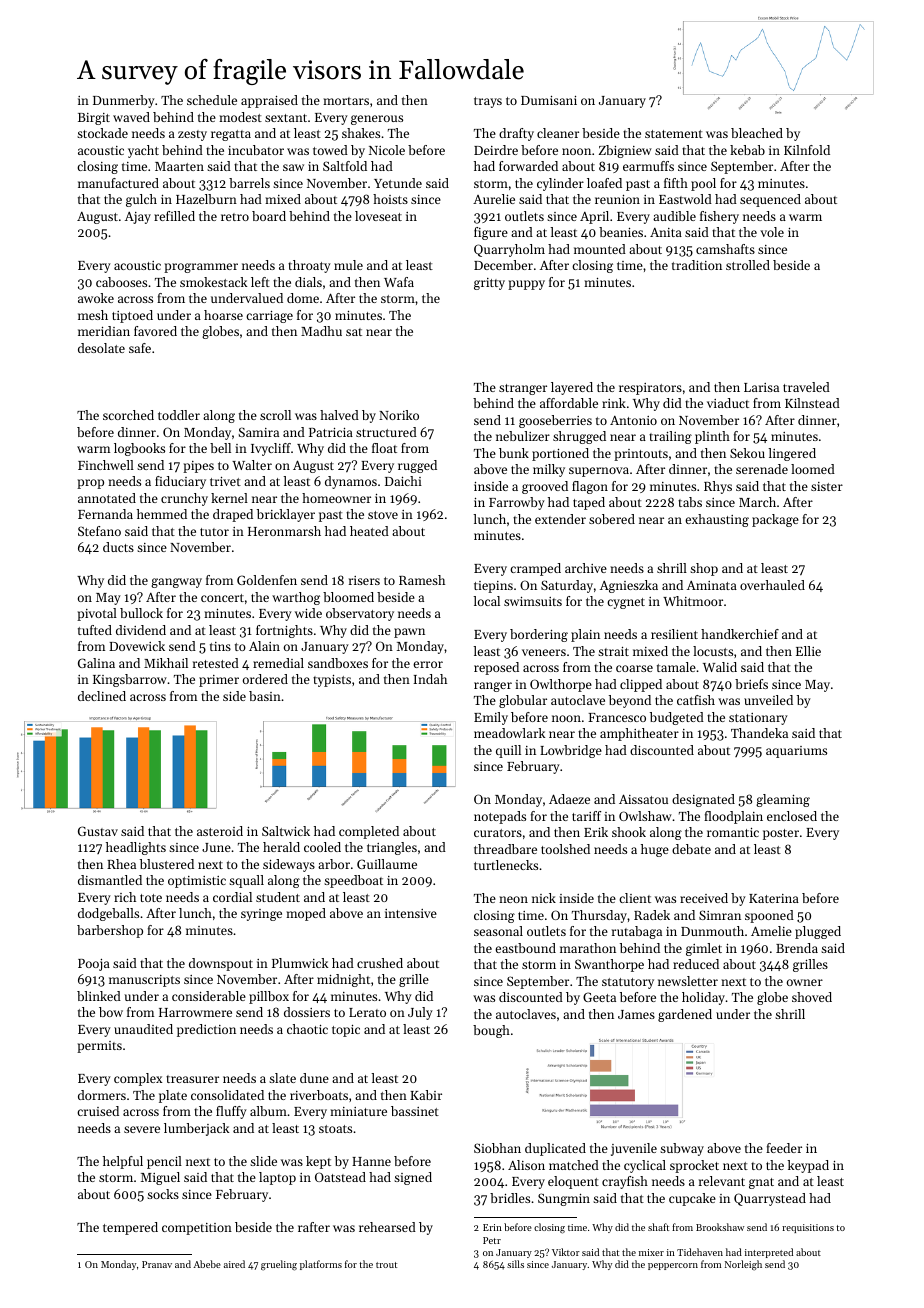 The width and height of the page is (924, 1308). Describe the element at coordinates (600, 249) in the page. I see `mounted` at that location.
